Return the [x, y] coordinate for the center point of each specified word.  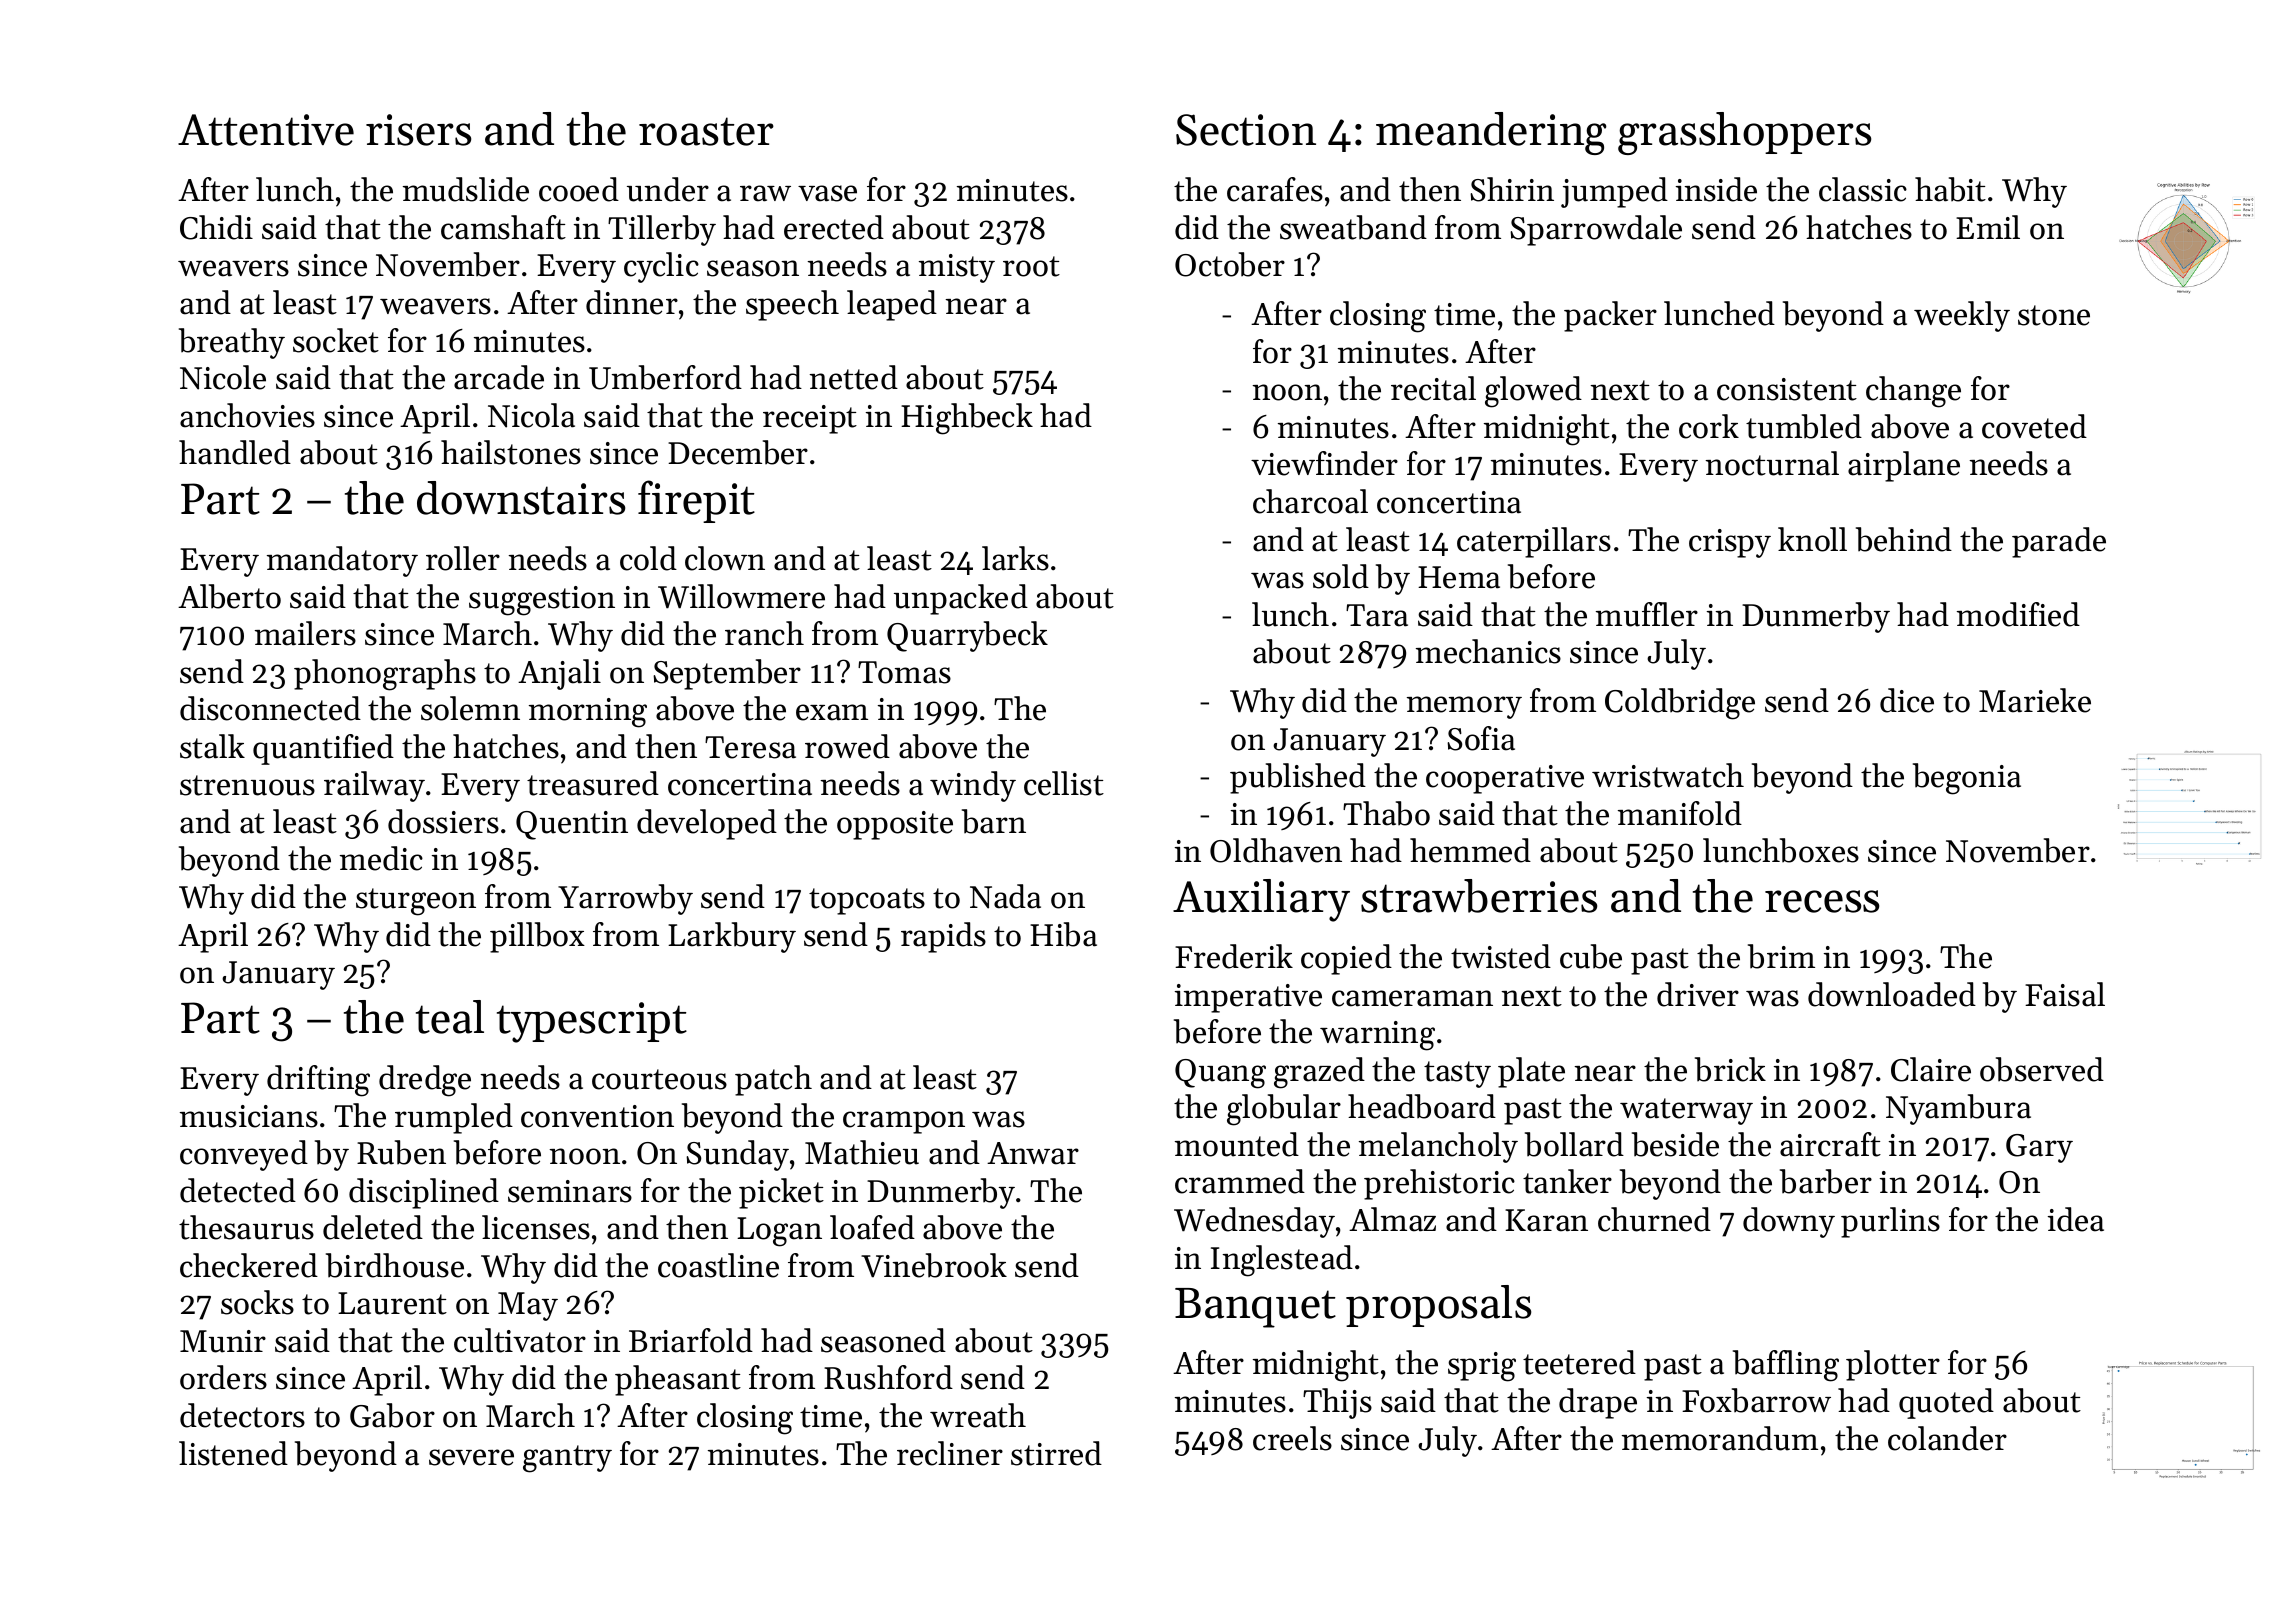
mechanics [1488, 651]
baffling [1786, 1366]
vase [827, 193]
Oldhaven [1276, 850]
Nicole [223, 377]
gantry [567, 1459]
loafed [872, 1227]
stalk [212, 746]
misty [957, 268]
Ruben [401, 1152]
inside [1716, 189]
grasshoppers [1744, 133]
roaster [706, 131]
